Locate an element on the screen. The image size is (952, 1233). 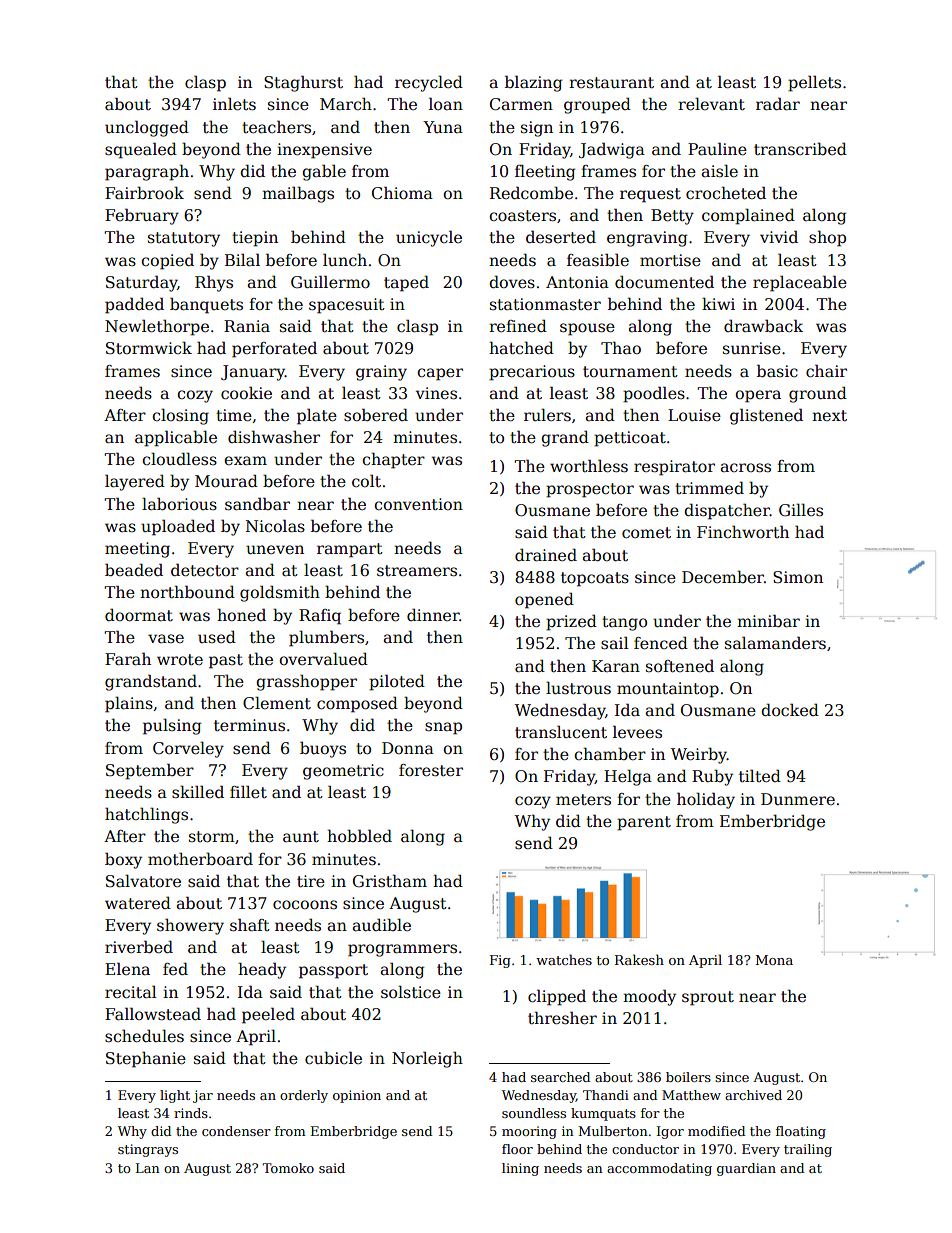
restaurant is located at coordinates (611, 83).
